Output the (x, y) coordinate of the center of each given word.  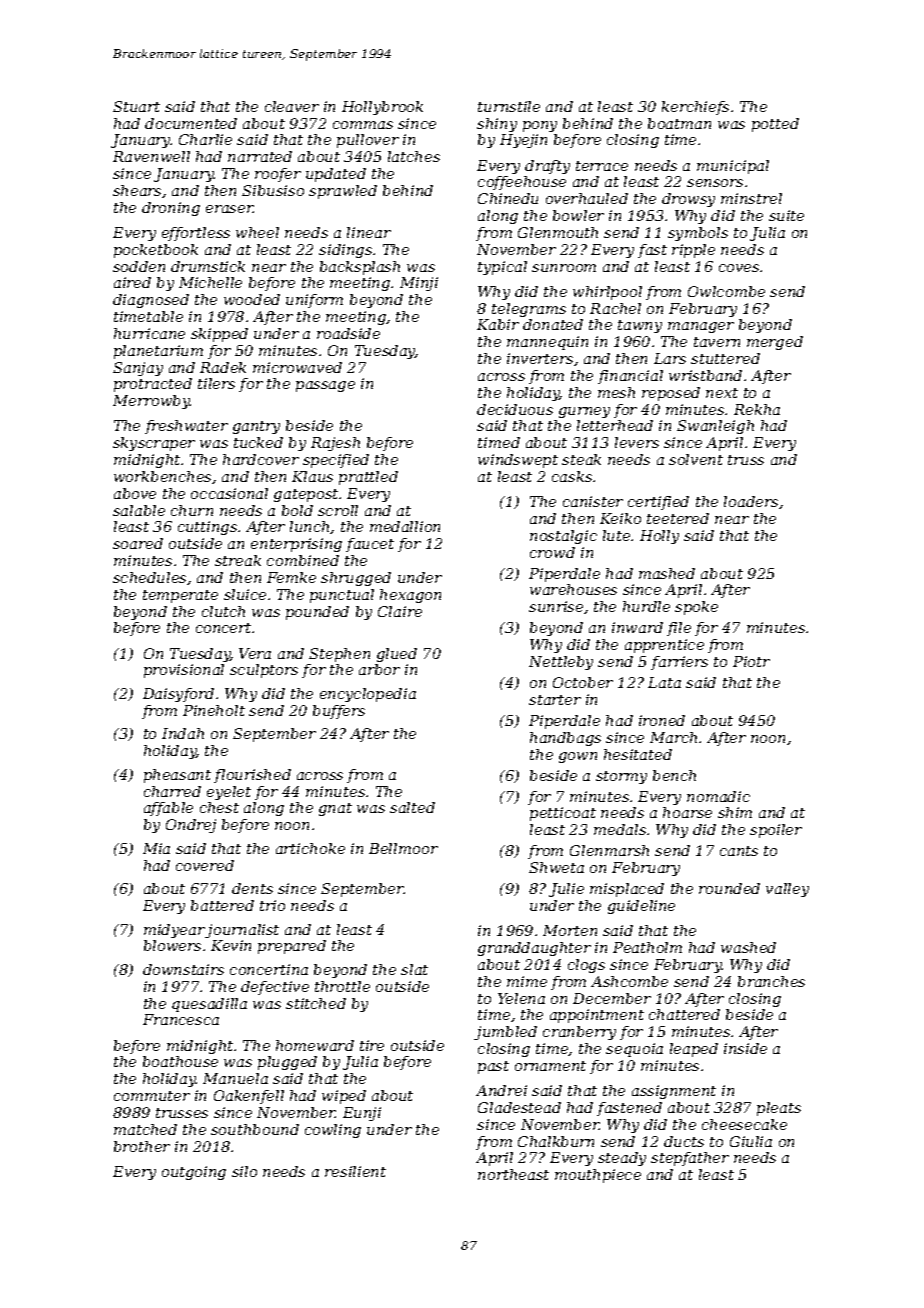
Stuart (136, 106)
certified (658, 503)
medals (620, 829)
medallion (405, 526)
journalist (242, 931)
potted (775, 125)
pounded (317, 613)
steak (581, 459)
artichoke (310, 848)
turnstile (509, 106)
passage (325, 386)
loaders (751, 501)
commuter (152, 1096)
